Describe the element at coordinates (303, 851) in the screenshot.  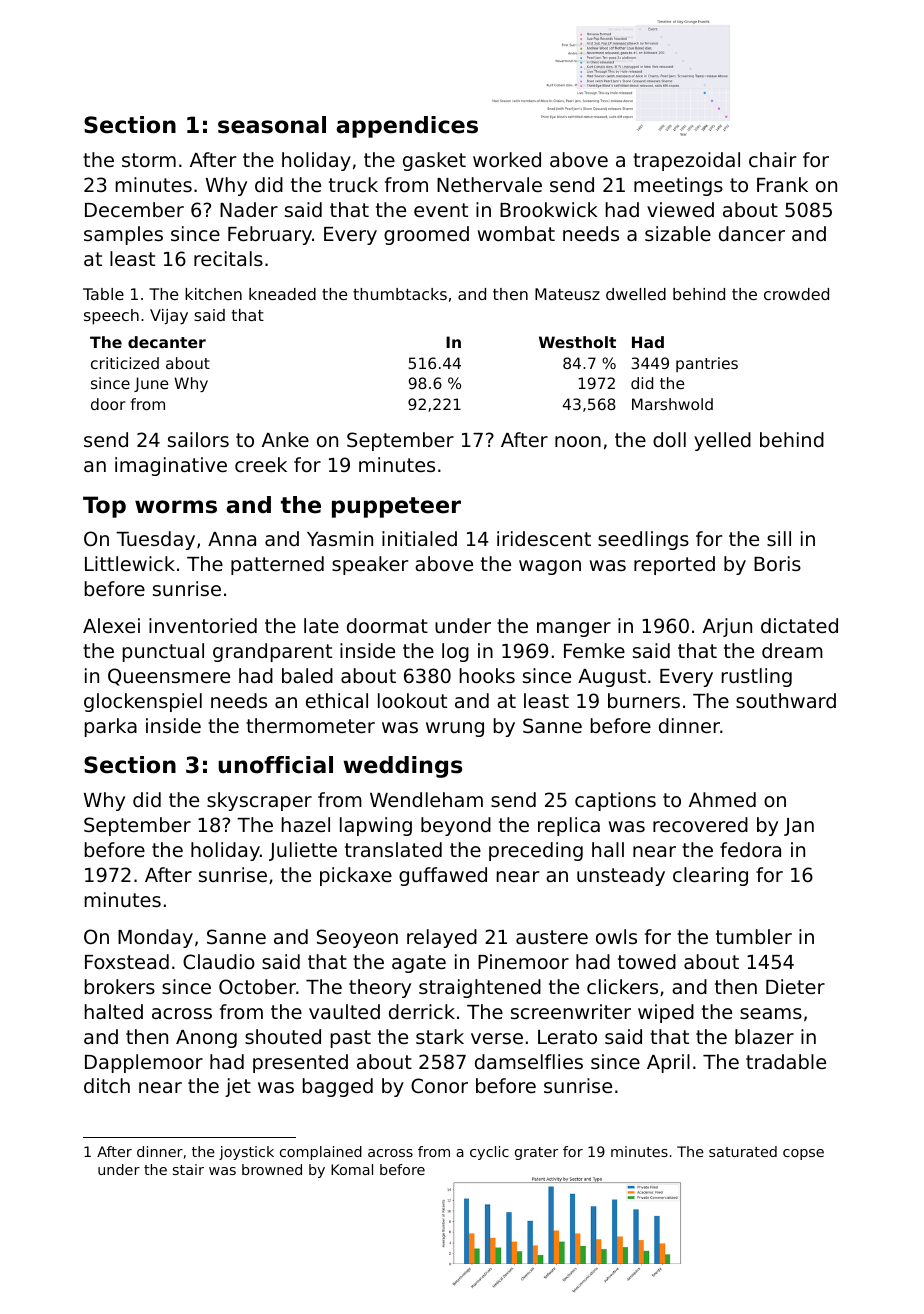
I see `Juliette` at that location.
